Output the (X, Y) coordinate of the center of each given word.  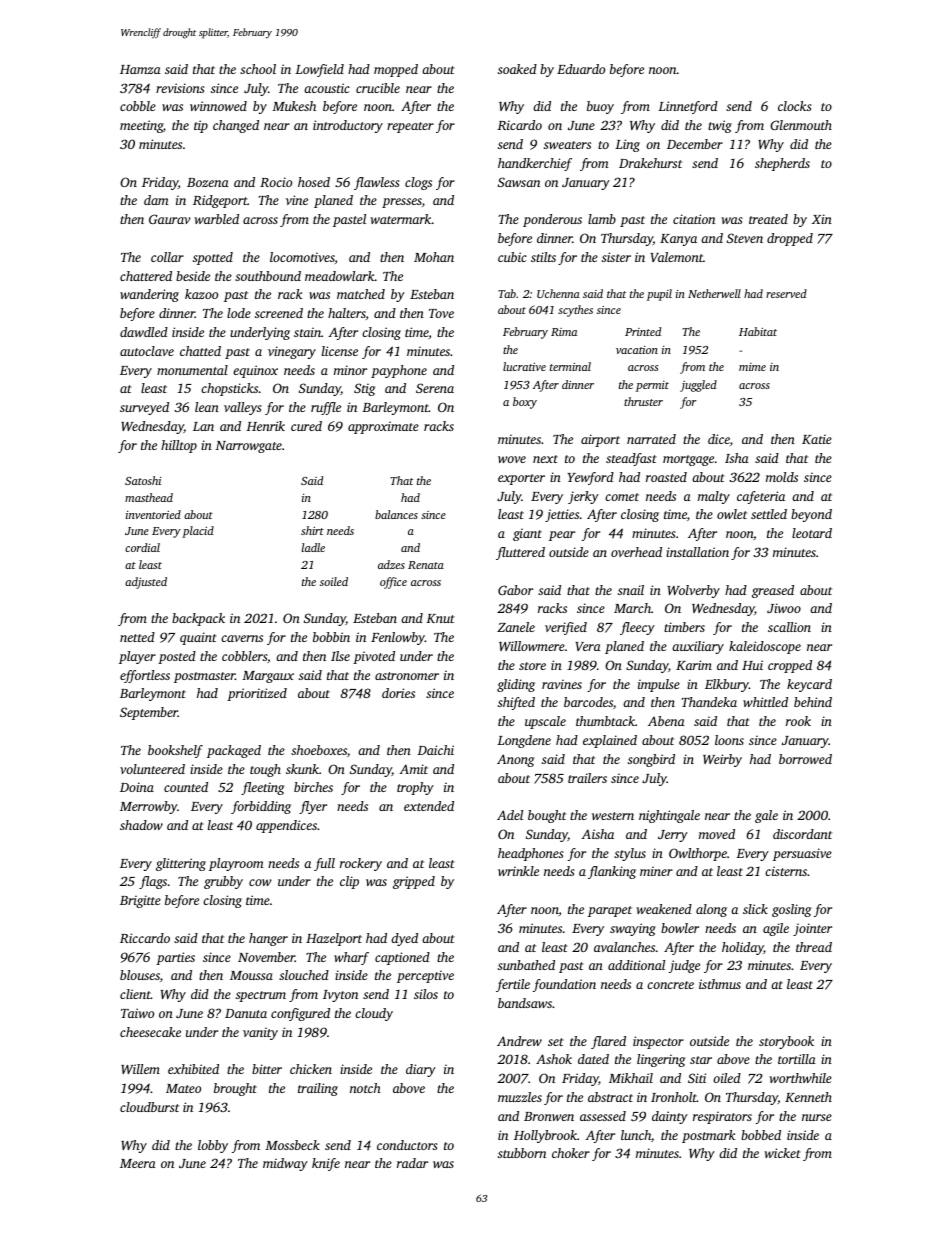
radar (412, 1163)
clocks (795, 106)
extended (429, 806)
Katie (817, 439)
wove (512, 459)
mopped (396, 70)
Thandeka (709, 702)
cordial (142, 547)
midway (285, 1164)
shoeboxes (319, 750)
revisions (180, 88)
